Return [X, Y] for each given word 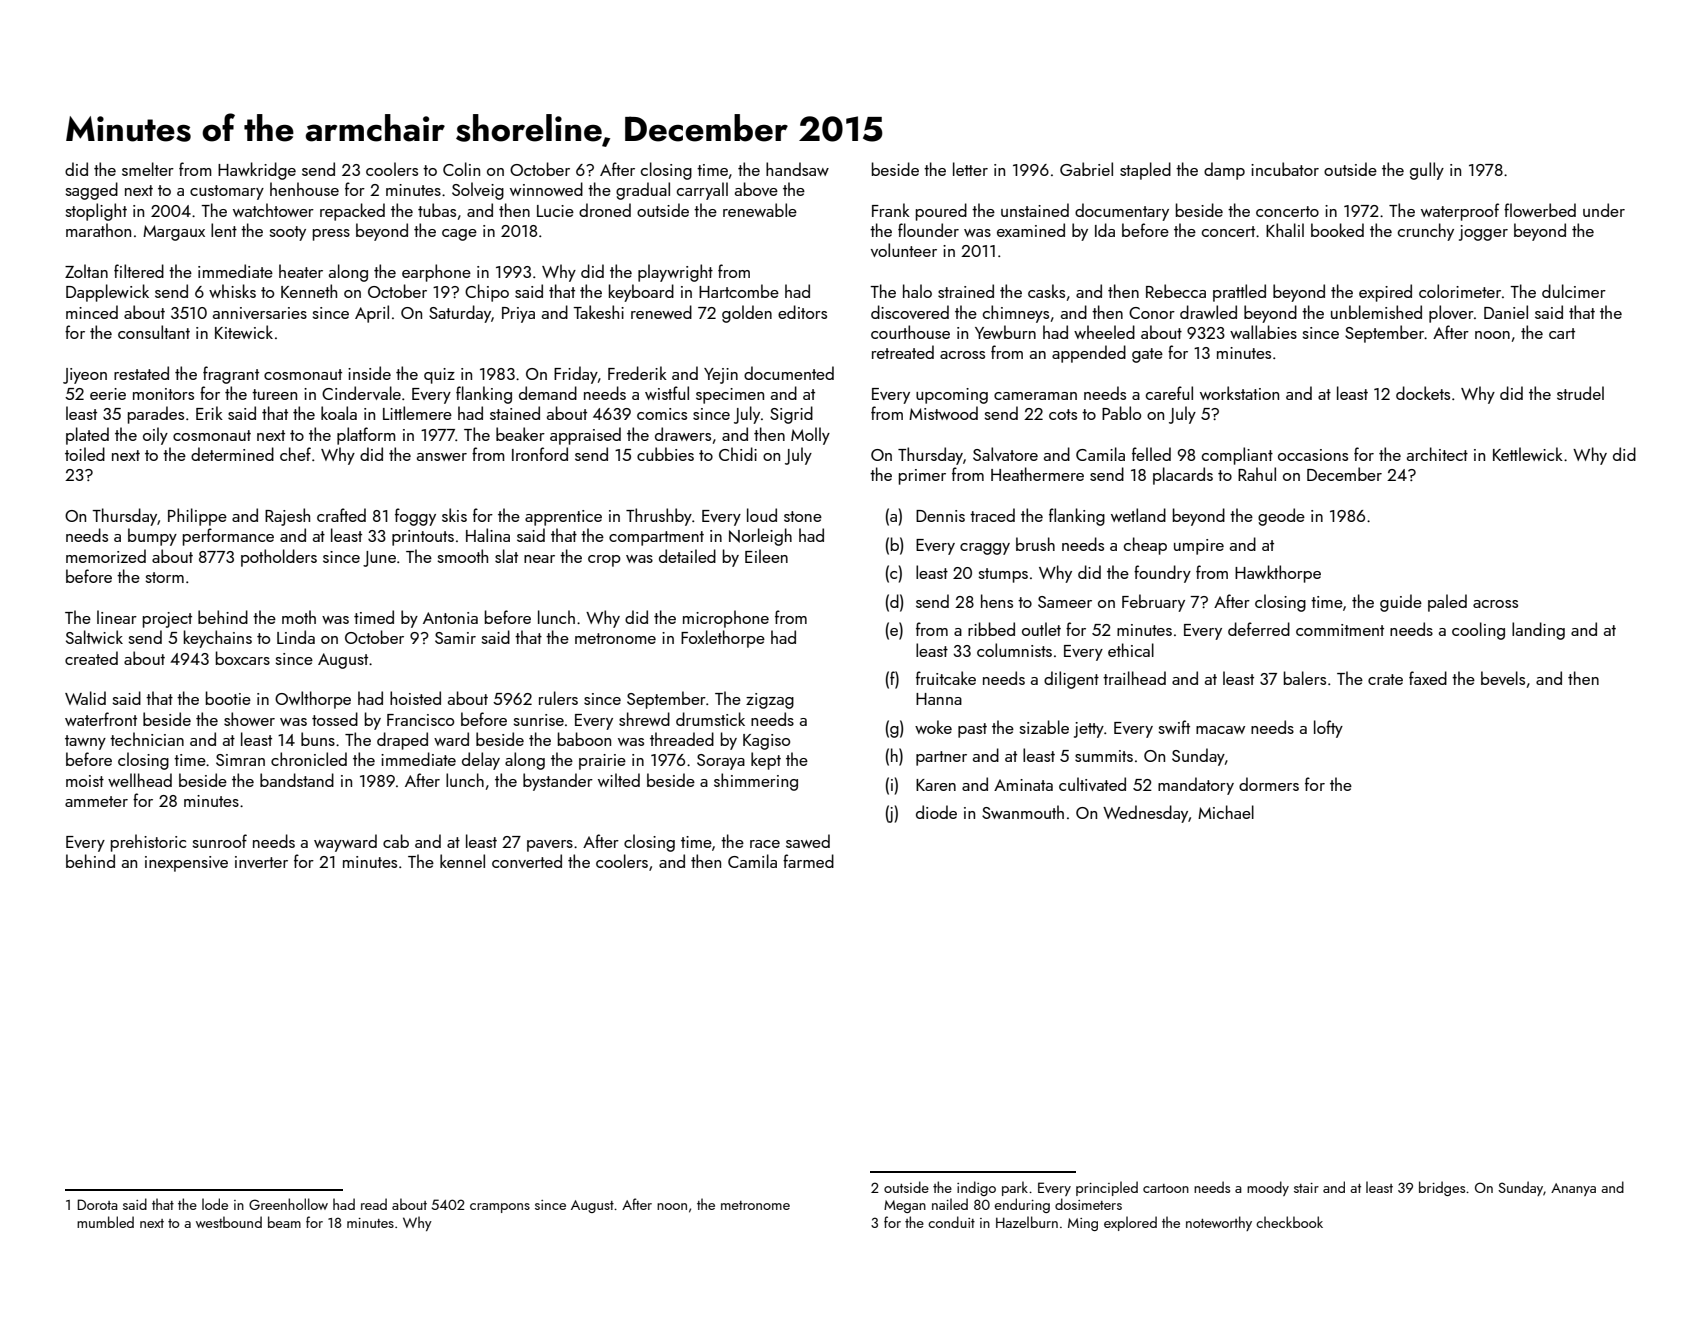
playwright [675, 273]
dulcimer [1574, 291]
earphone [436, 273]
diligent [1071, 680]
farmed [808, 861]
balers [1305, 678]
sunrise [539, 720]
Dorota [97, 1204]
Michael [1226, 812]
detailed [687, 556]
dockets [1423, 393]
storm [165, 577]
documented [789, 373]
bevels [1503, 678]
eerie [108, 394]
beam [284, 1222]
